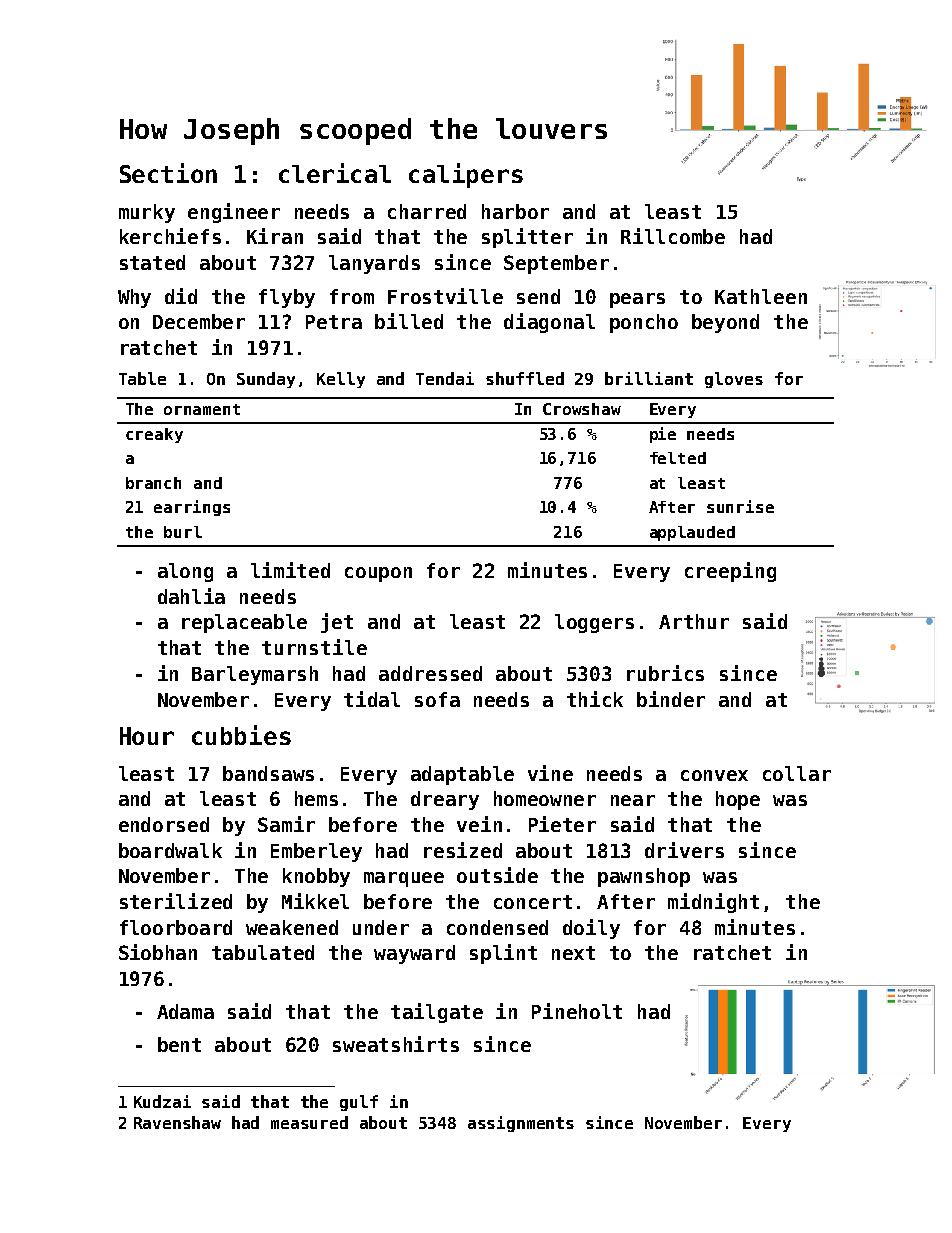 Image resolution: width=952 pixels, height=1233 pixels. Describe the element at coordinates (445, 296) in the screenshot. I see `Frostville` at that location.
